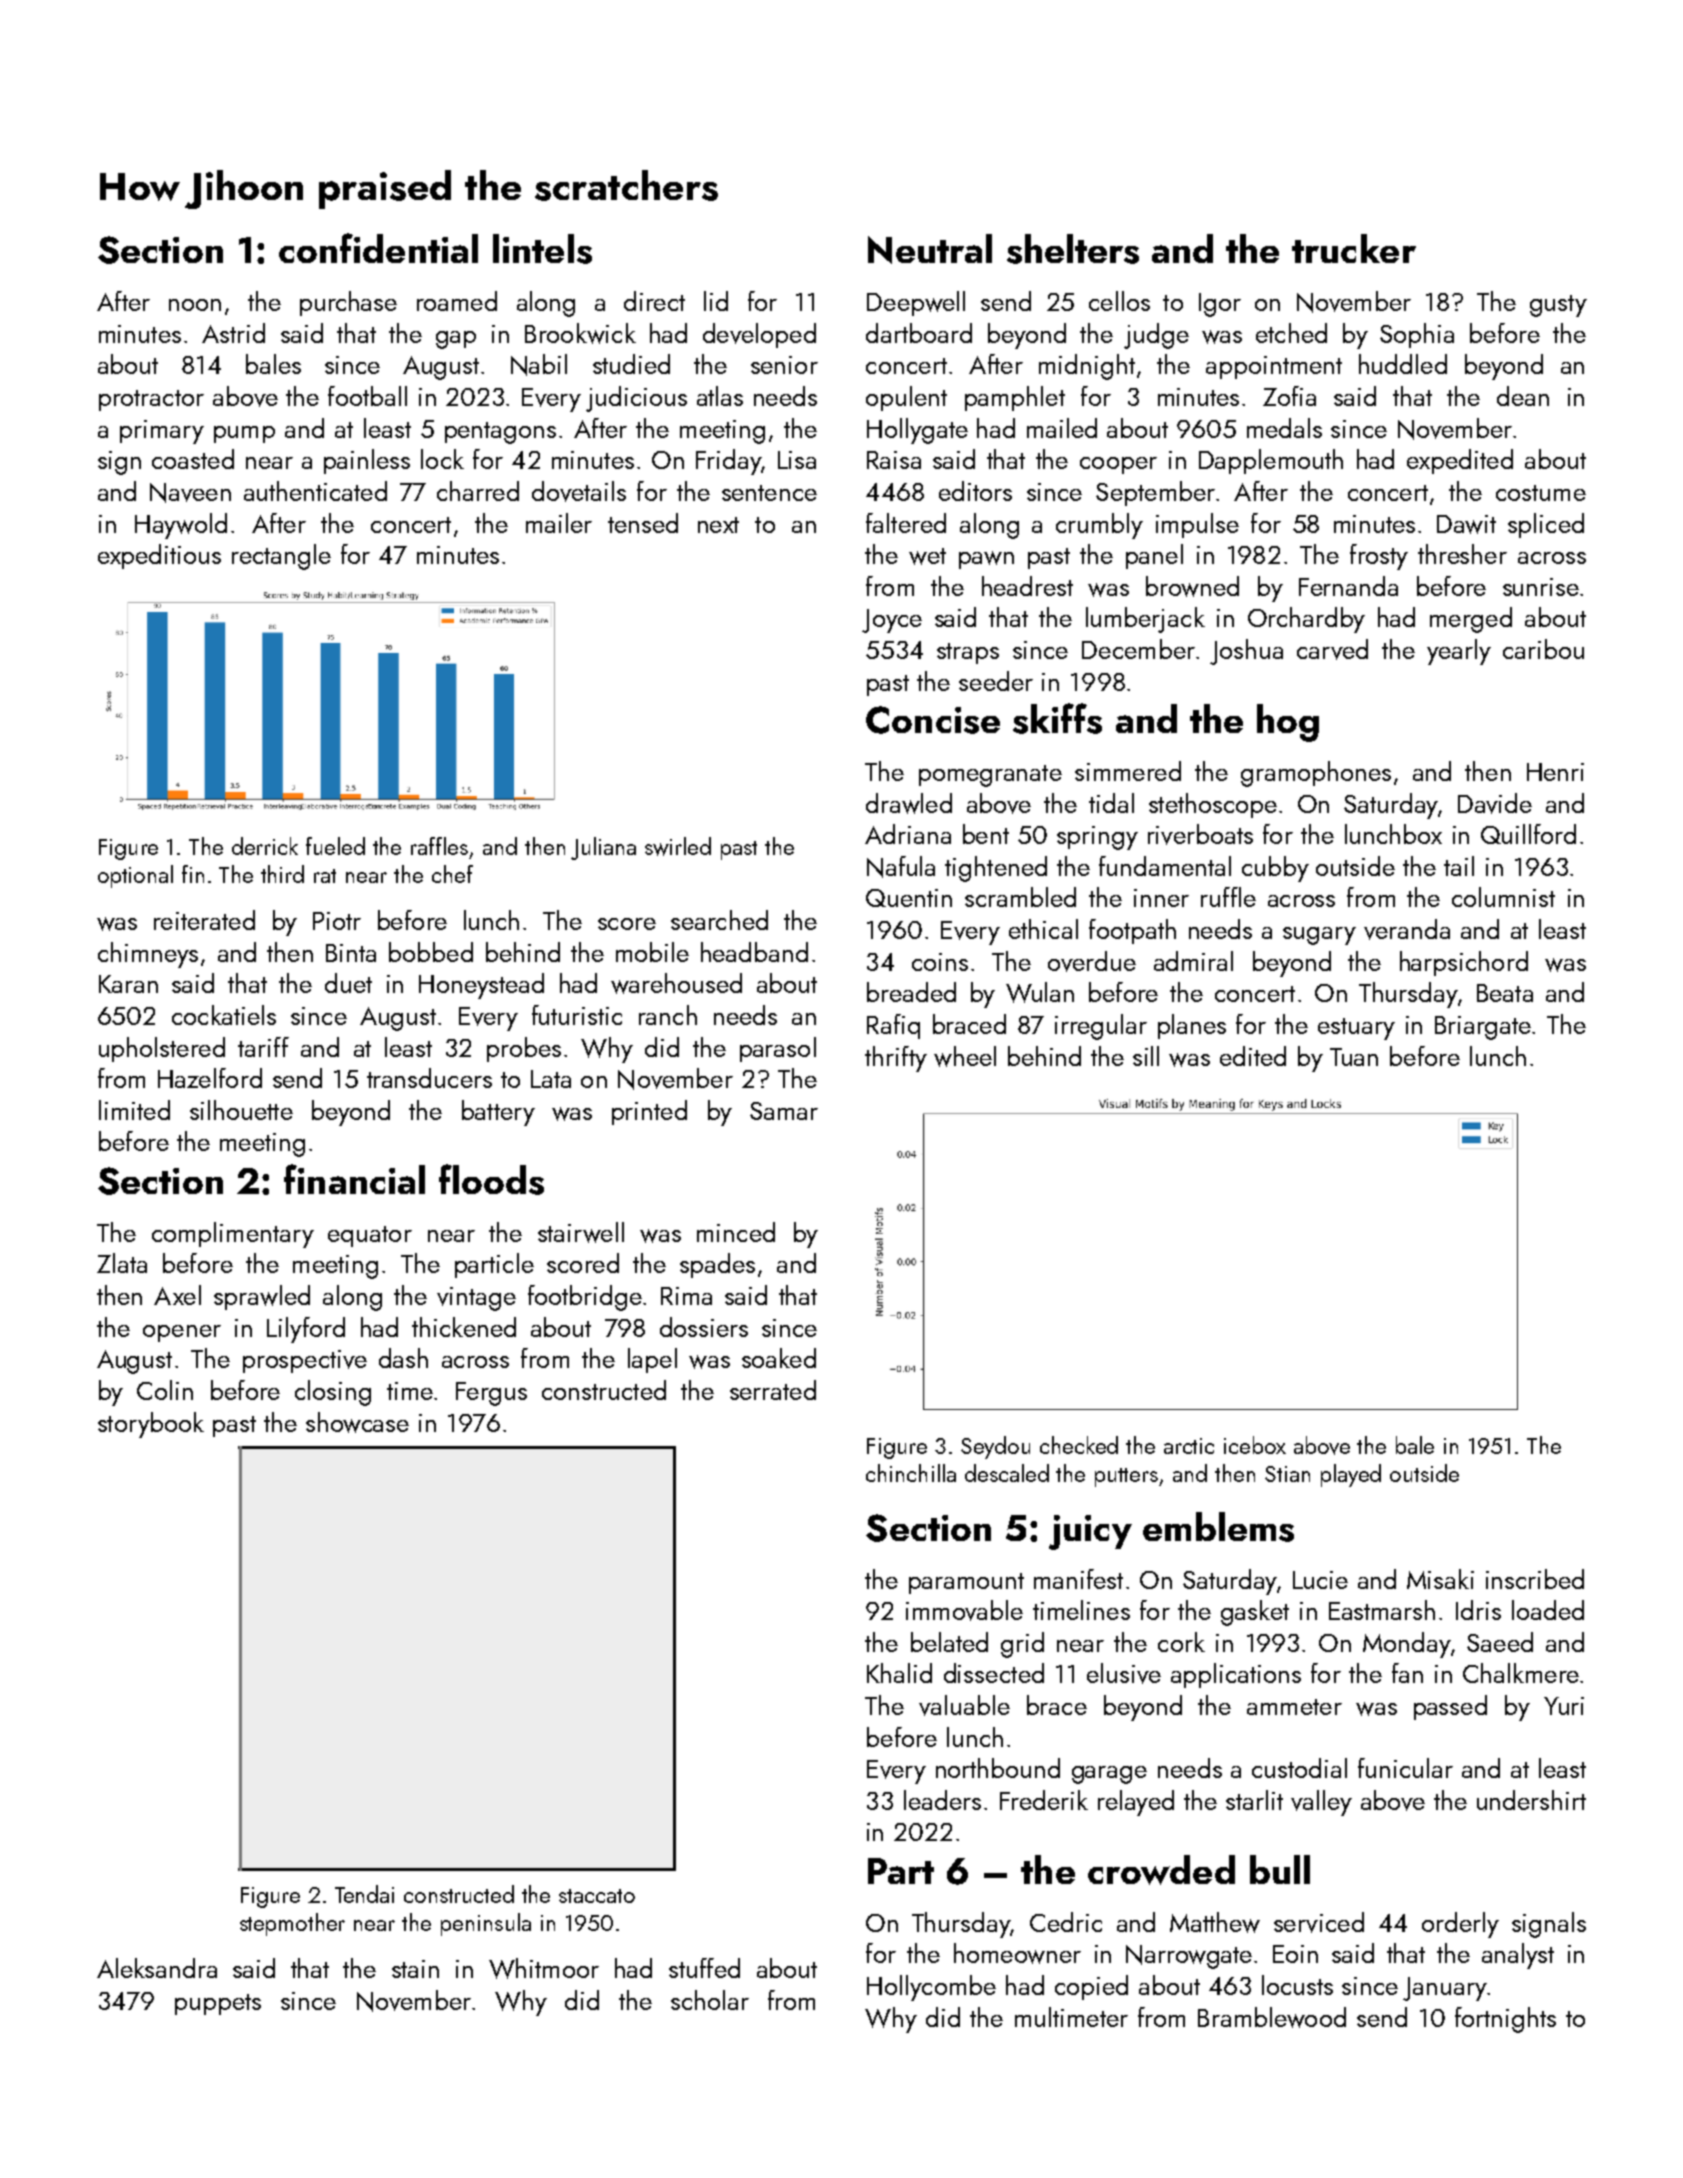 The height and width of the screenshot is (2178, 1683). What do you see at coordinates (597, 1896) in the screenshot?
I see `staccato` at bounding box center [597, 1896].
